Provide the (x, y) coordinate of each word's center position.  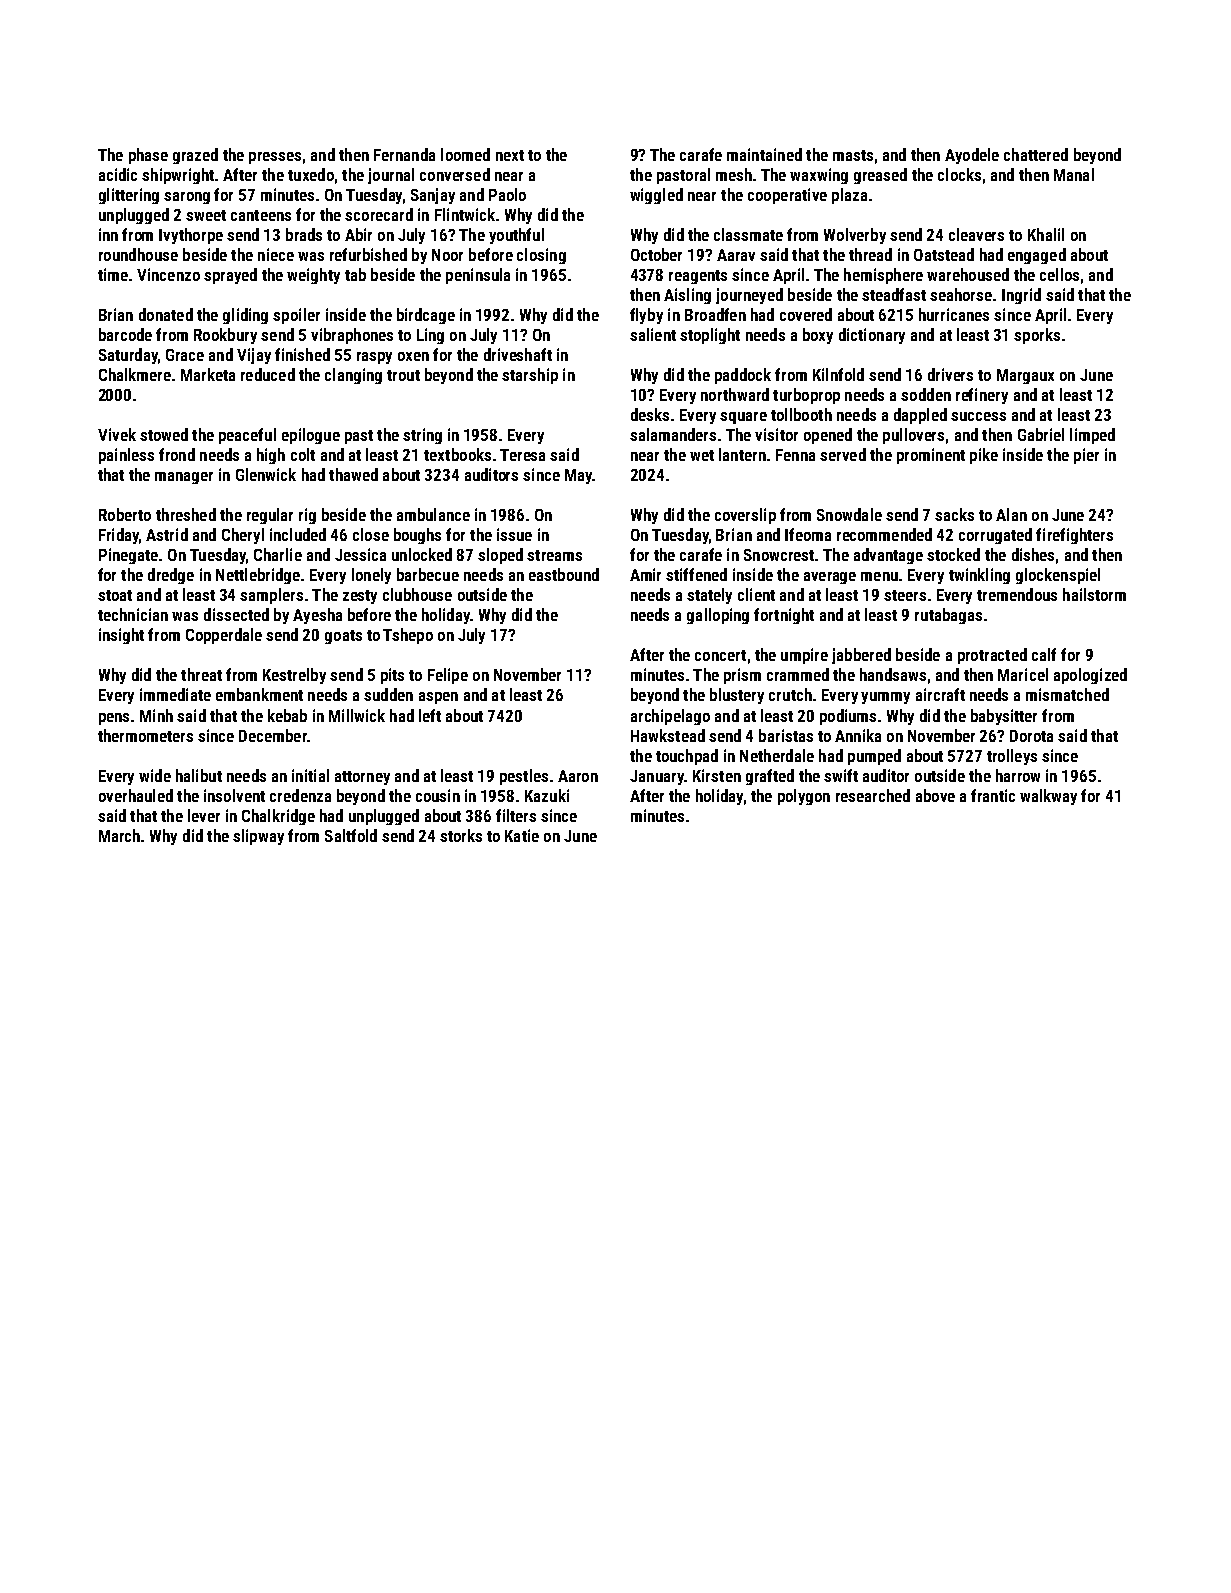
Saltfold (351, 835)
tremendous (1017, 594)
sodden (926, 394)
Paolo (507, 194)
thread (870, 254)
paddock (743, 376)
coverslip (745, 516)
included (298, 534)
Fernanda (404, 154)
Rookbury (225, 336)
